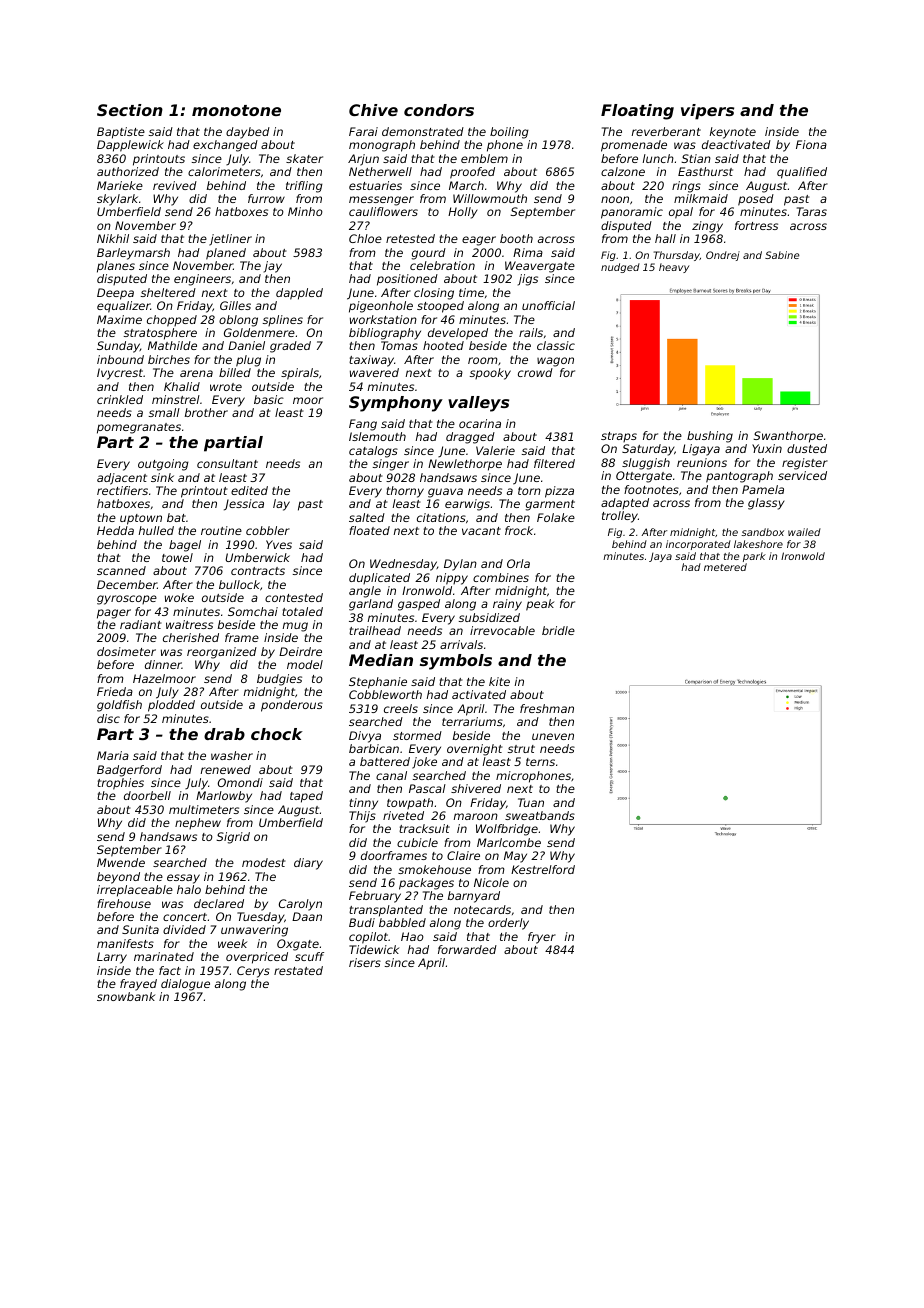  What do you see at coordinates (543, 869) in the screenshot?
I see `Kestrelford` at bounding box center [543, 869].
